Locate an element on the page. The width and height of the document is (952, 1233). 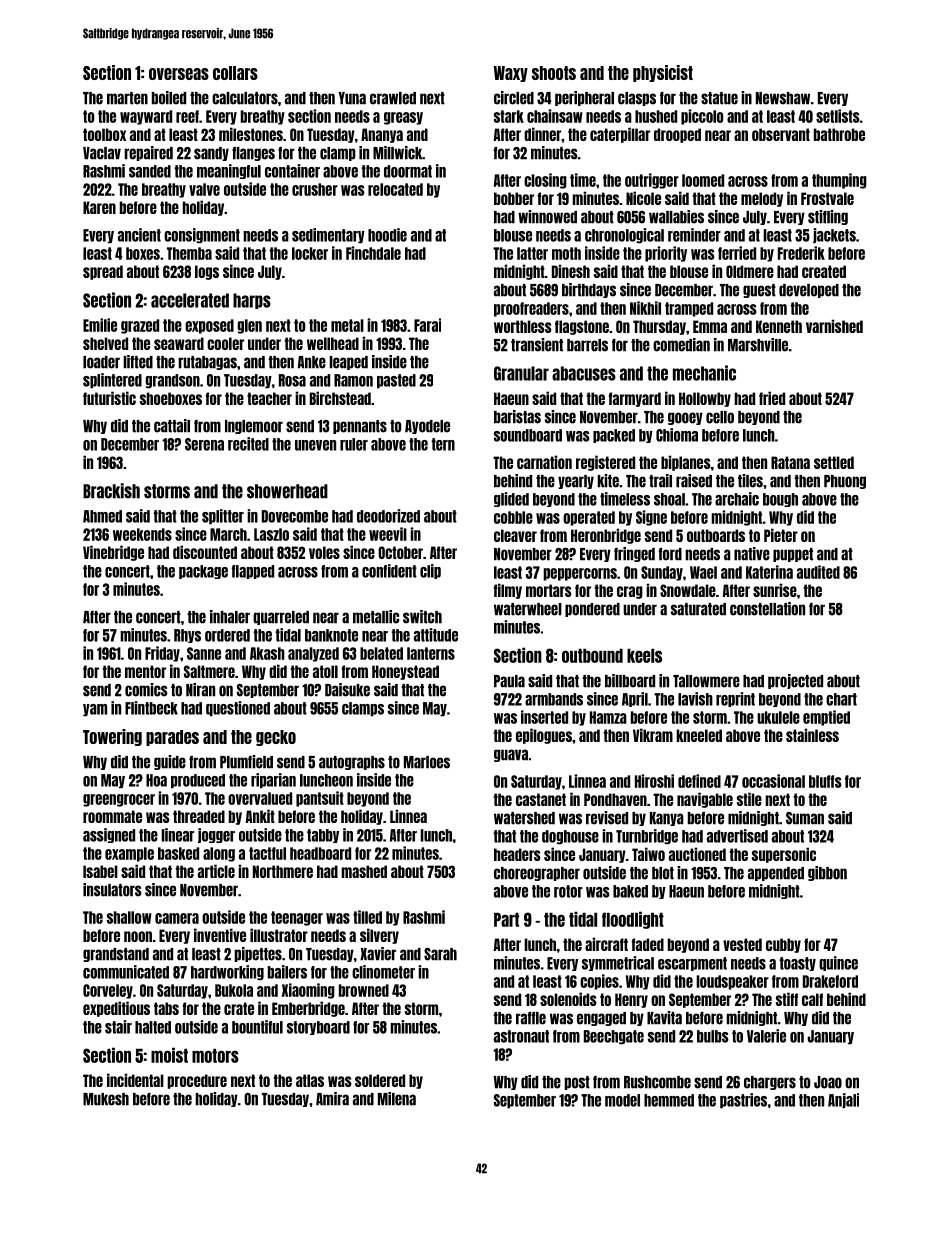
soundboard is located at coordinates (528, 435).
